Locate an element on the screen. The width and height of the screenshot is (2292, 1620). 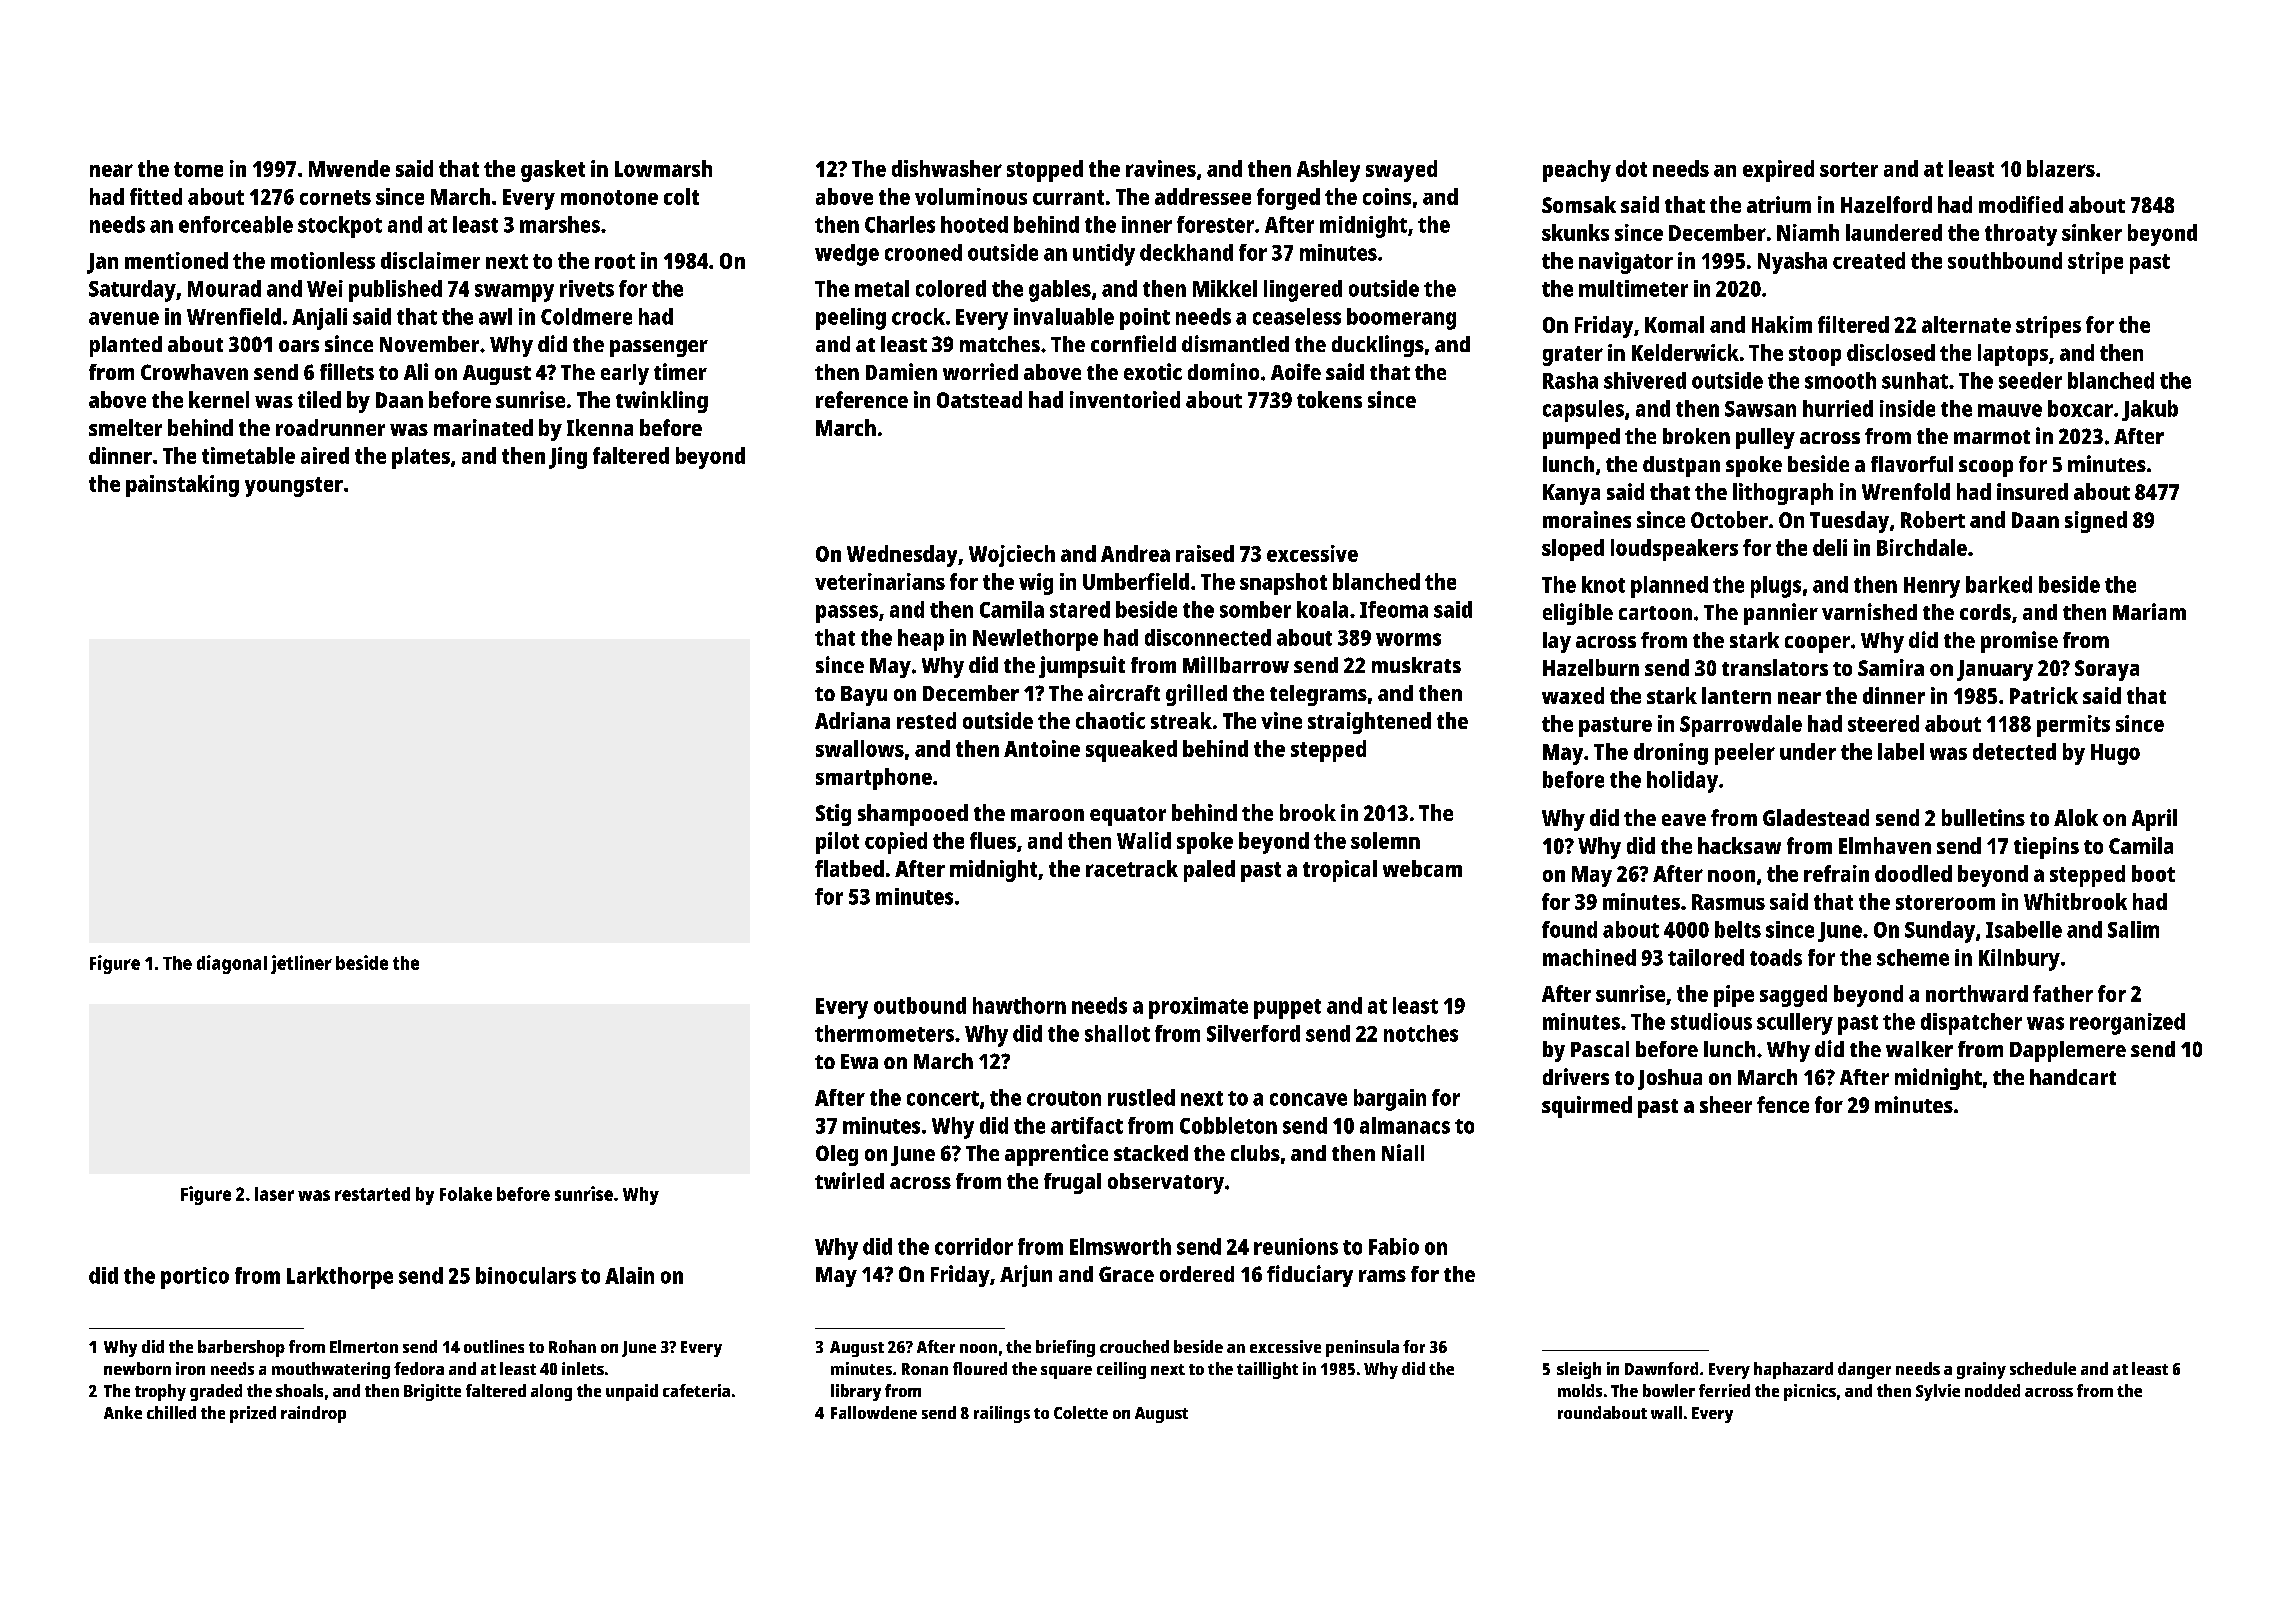
shivered is located at coordinates (1645, 380).
